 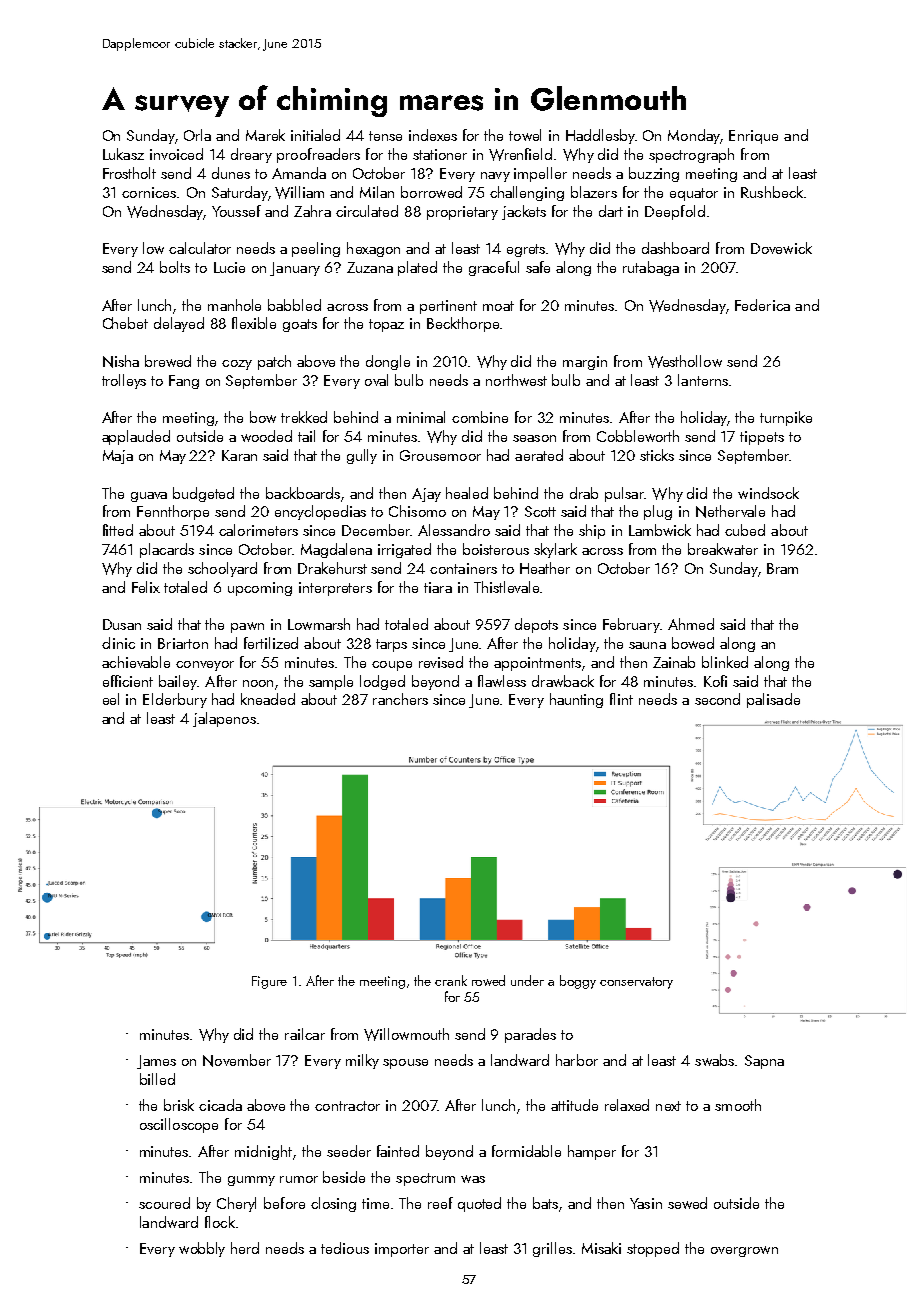 I want to click on Sapna, so click(x=764, y=1062).
